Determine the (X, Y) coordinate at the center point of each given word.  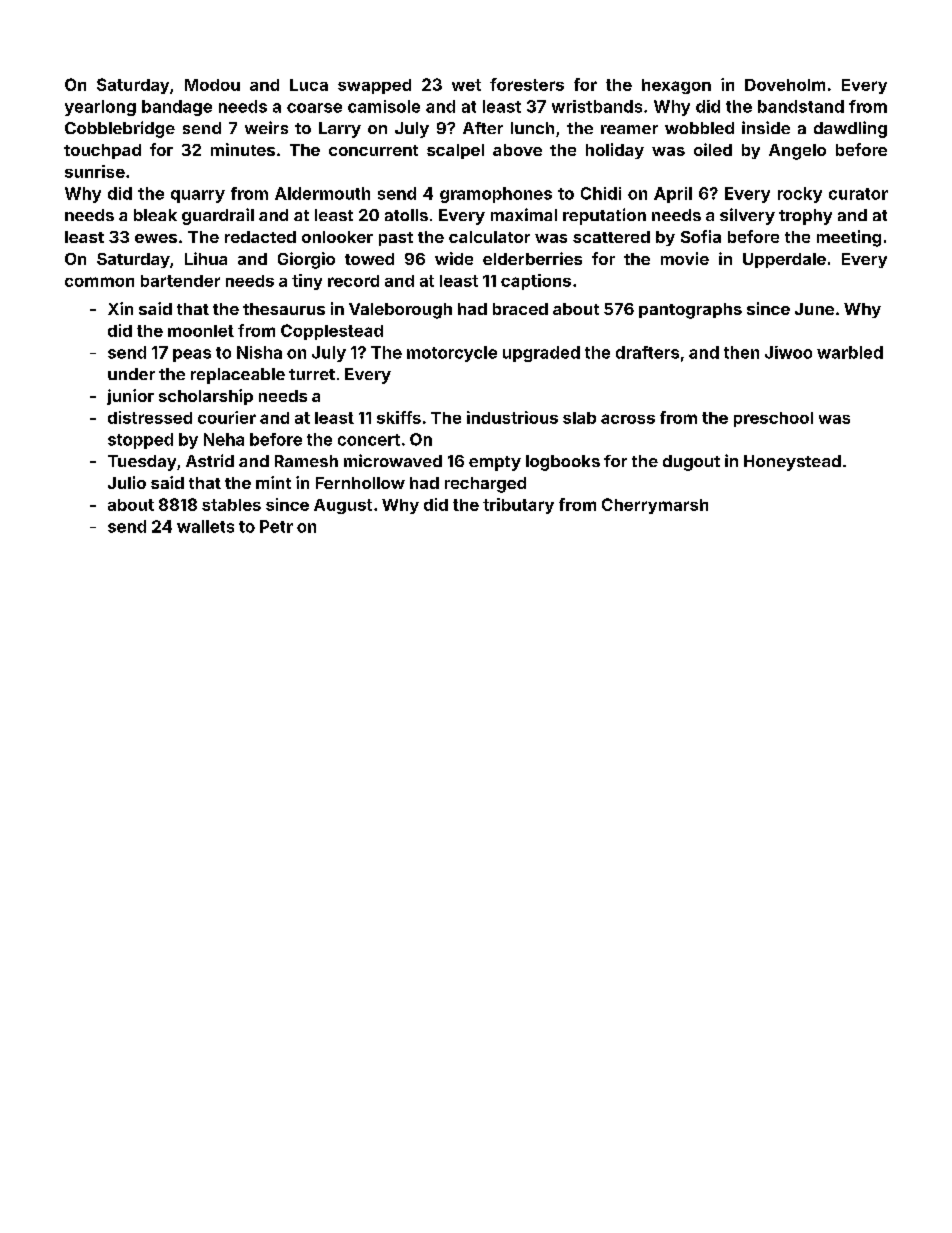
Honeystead (792, 463)
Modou (212, 85)
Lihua (206, 258)
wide (454, 258)
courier (227, 417)
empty (495, 463)
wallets (205, 526)
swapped (374, 86)
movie (685, 258)
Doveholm (785, 85)
